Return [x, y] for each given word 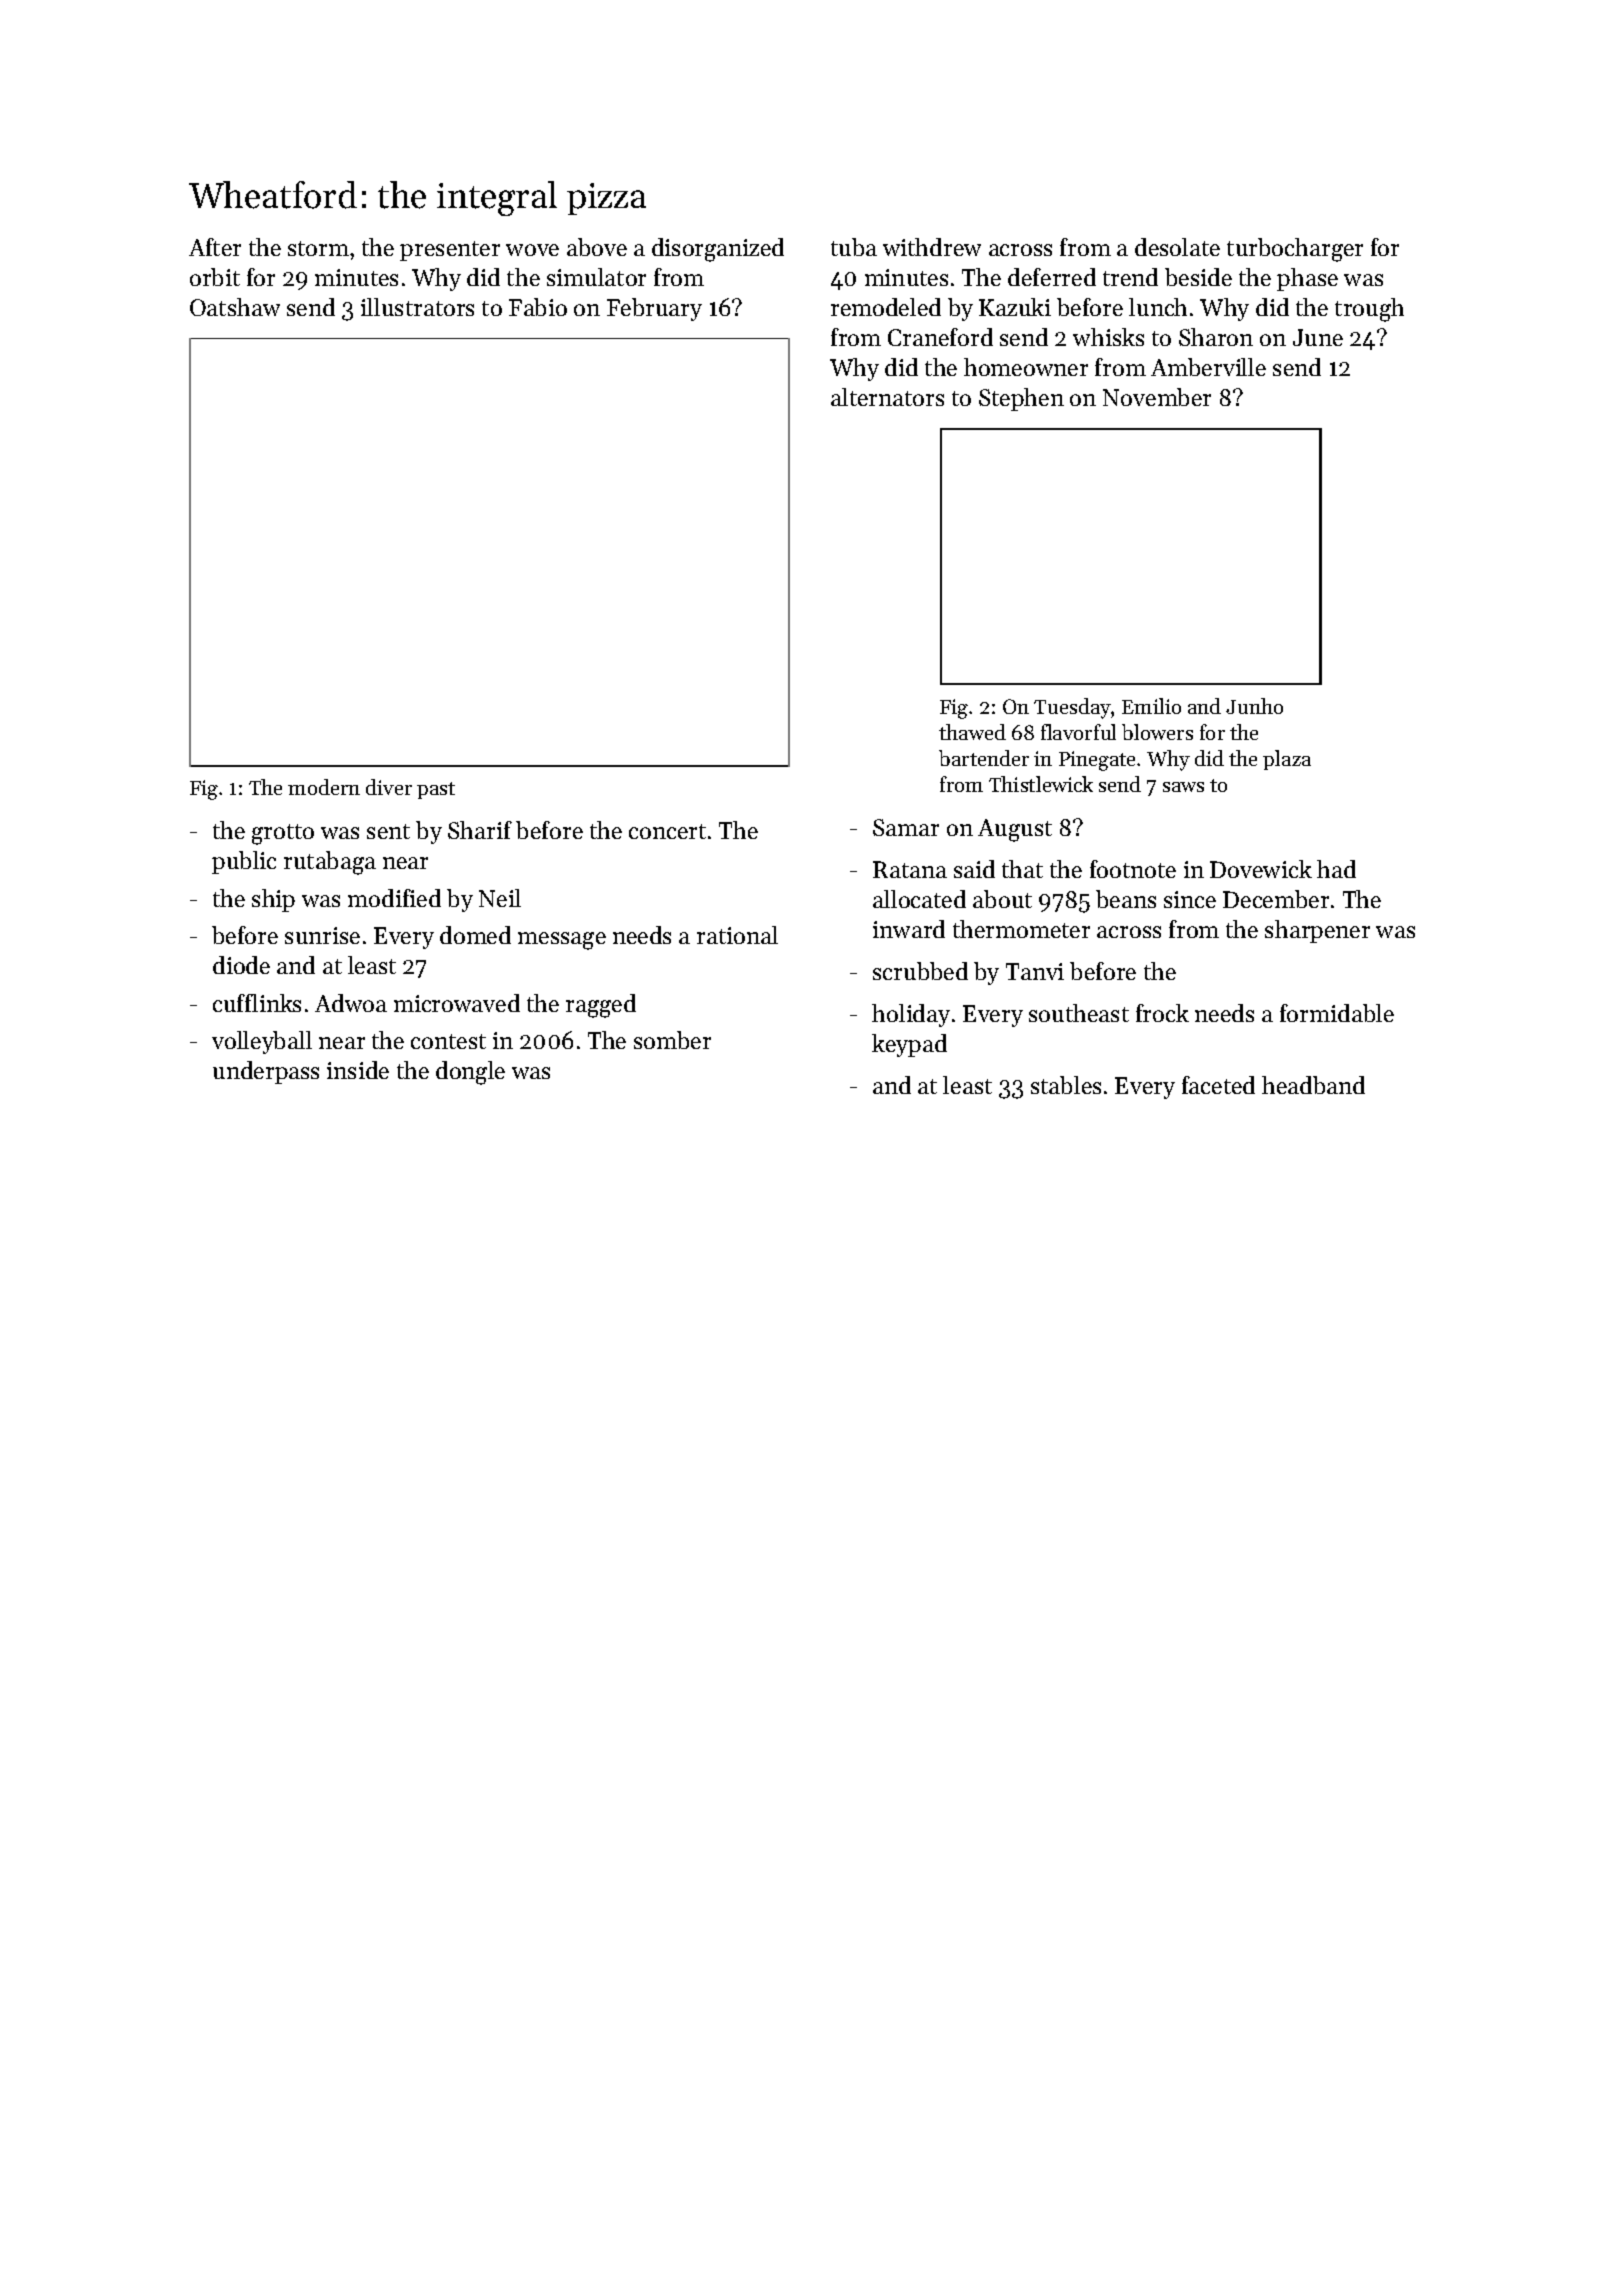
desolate [1177, 247]
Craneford [940, 337]
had [1336, 869]
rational [737, 935]
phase [1307, 279]
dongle [470, 1073]
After [215, 247]
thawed [972, 732]
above [597, 247]
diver [389, 787]
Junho [1254, 706]
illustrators [417, 307]
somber [672, 1040]
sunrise [322, 935]
